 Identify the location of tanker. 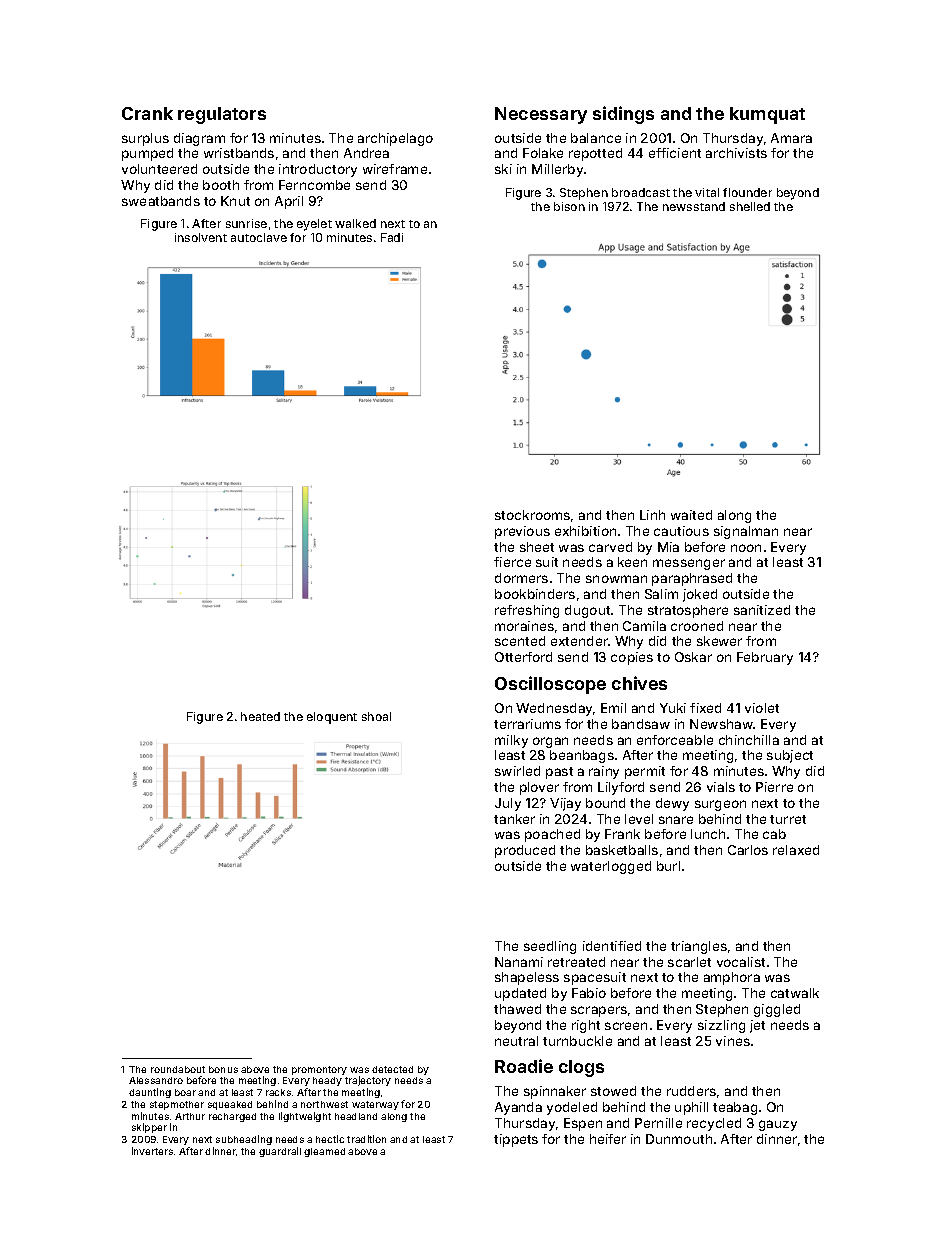
(514, 819).
